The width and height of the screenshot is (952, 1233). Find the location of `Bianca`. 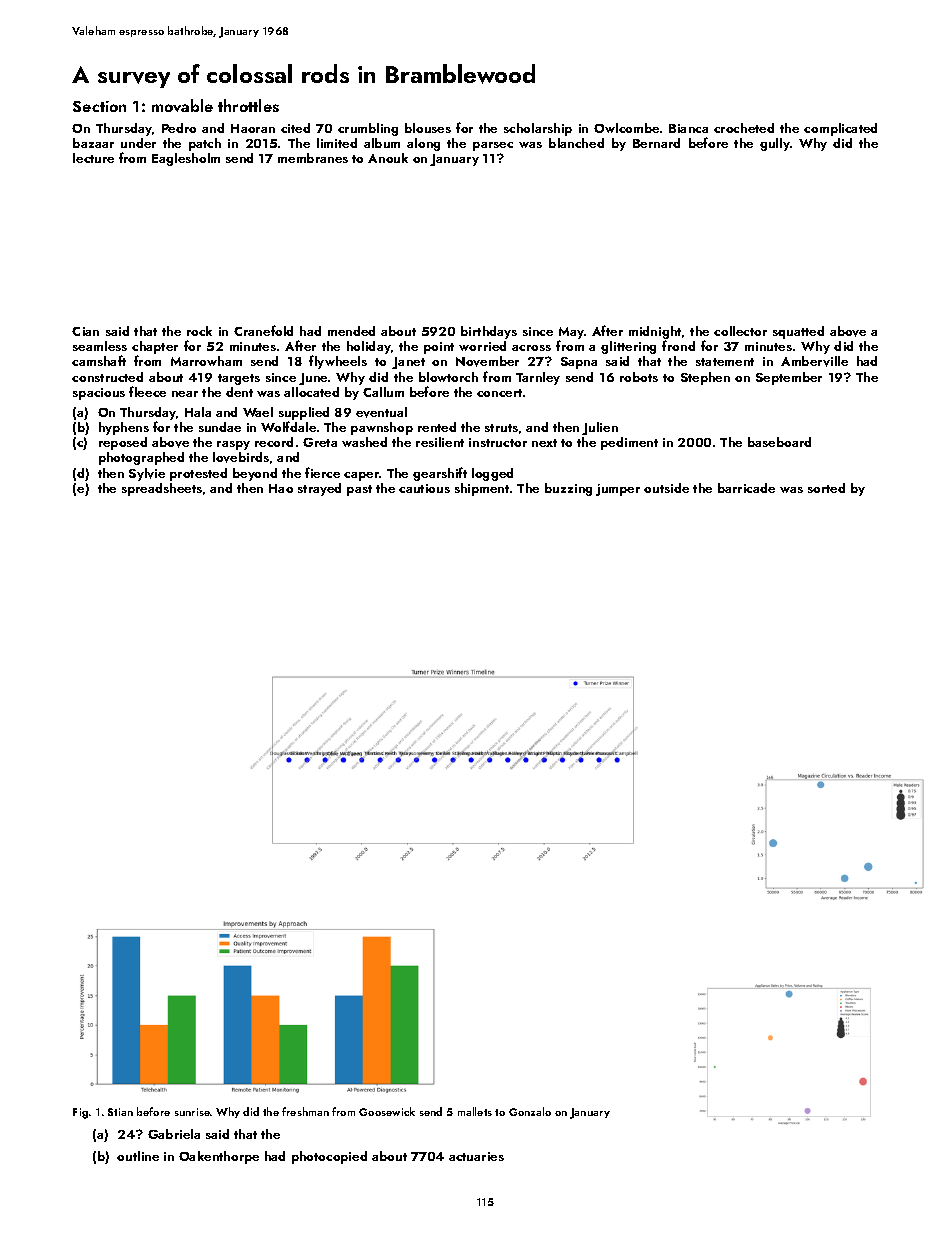

Bianca is located at coordinates (688, 128).
